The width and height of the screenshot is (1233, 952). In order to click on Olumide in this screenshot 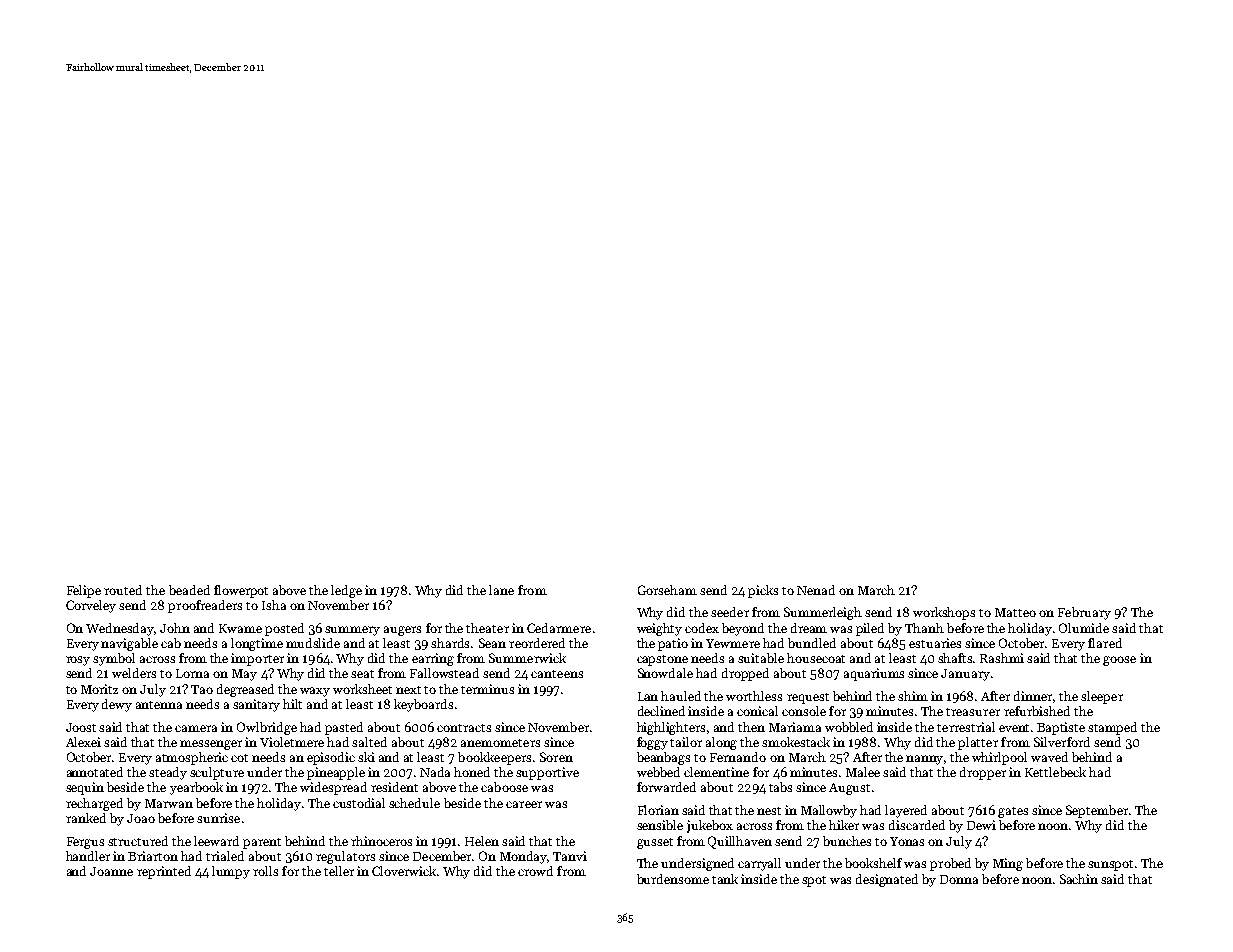, I will do `click(1084, 628)`.
